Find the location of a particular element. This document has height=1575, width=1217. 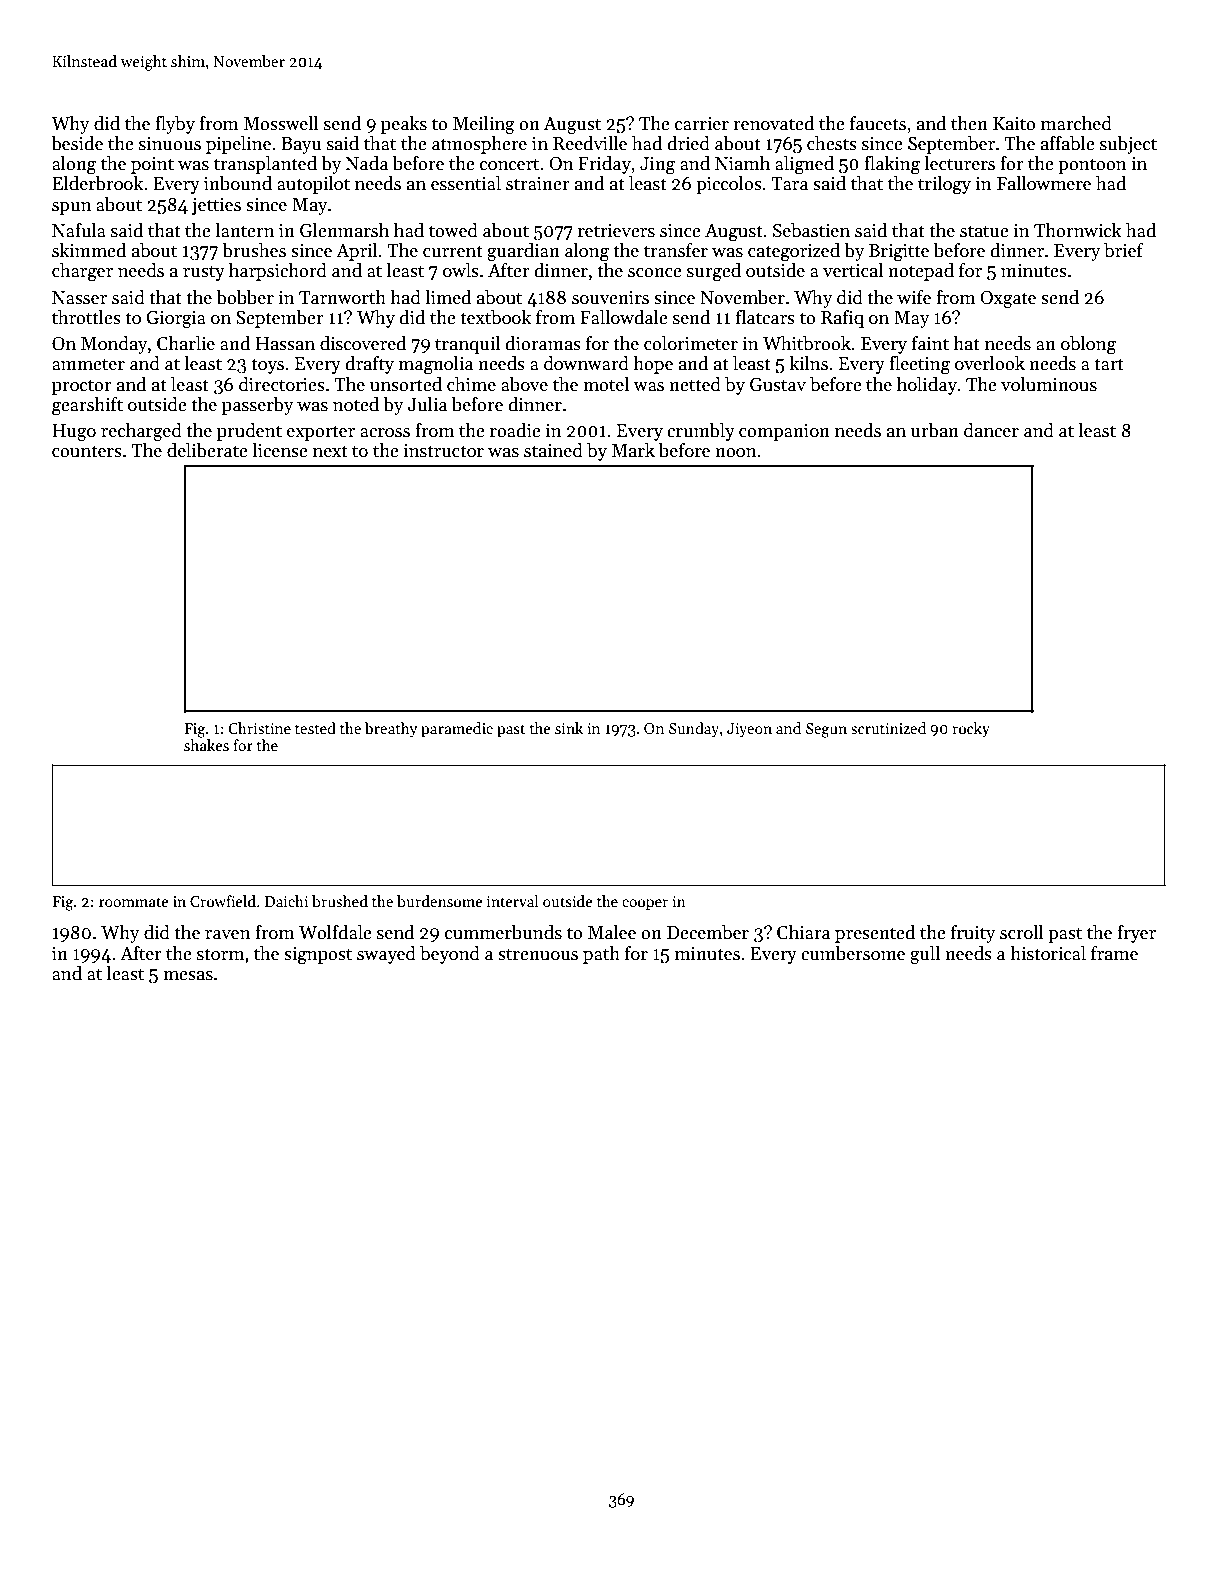

rocky is located at coordinates (971, 729).
